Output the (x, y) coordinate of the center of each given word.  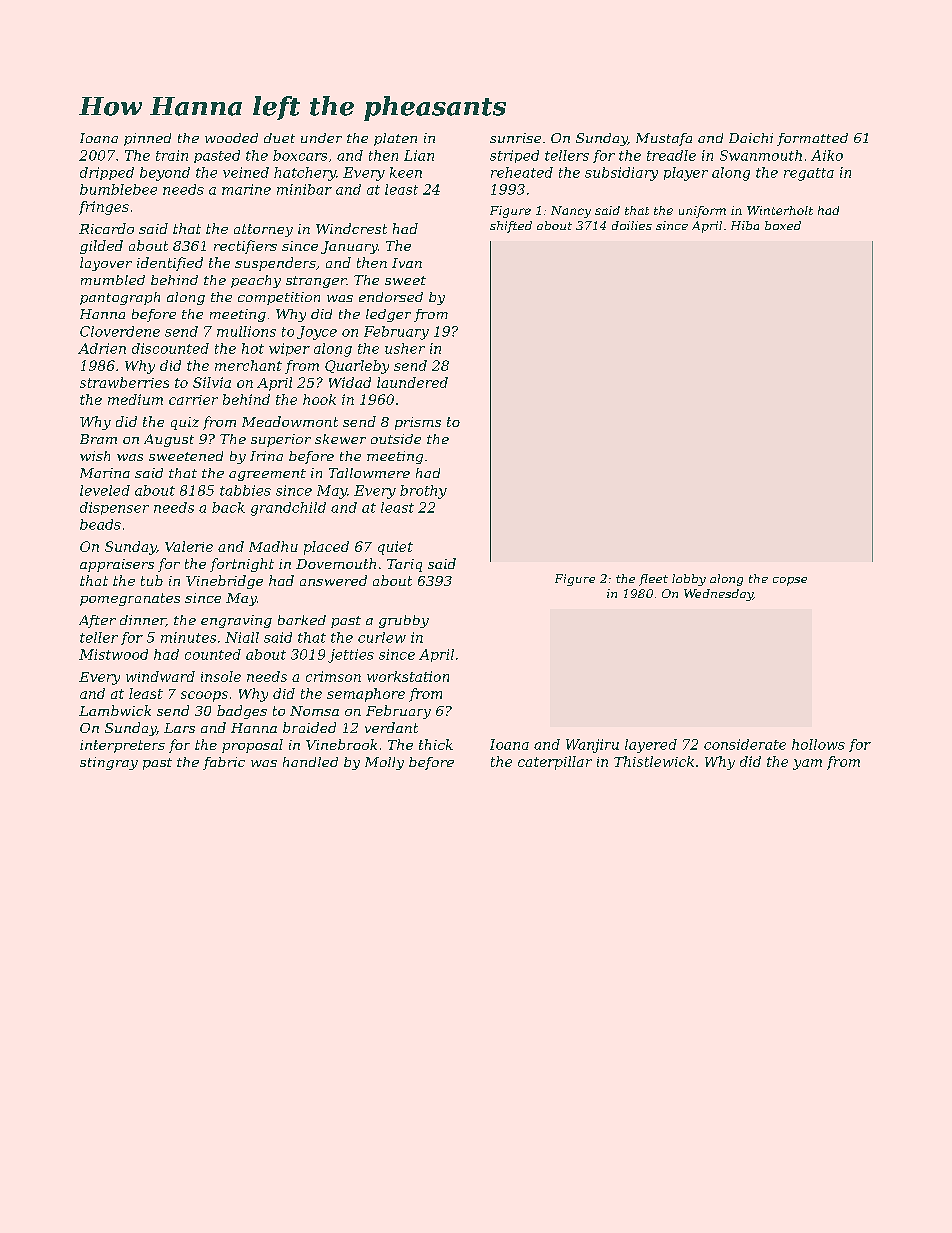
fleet (653, 580)
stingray (109, 763)
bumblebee (118, 189)
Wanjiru (592, 746)
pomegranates (130, 599)
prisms (418, 423)
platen (395, 139)
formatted (812, 139)
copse (790, 581)
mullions (246, 331)
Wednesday (718, 595)
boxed (783, 225)
